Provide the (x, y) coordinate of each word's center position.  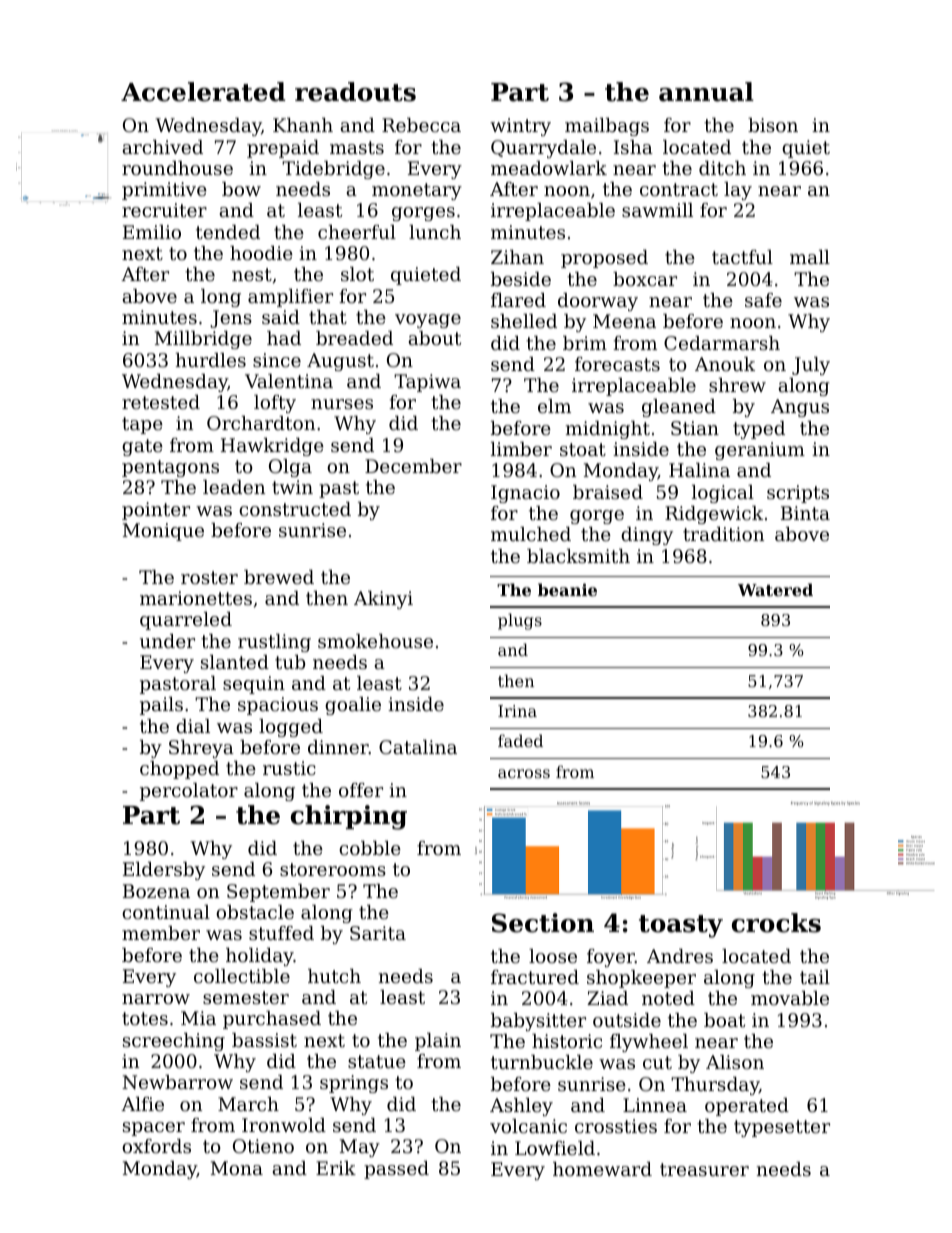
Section (543, 923)
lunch (435, 232)
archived (163, 147)
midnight (608, 430)
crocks (776, 923)
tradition (723, 534)
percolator (189, 792)
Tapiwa (427, 383)
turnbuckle (542, 1062)
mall (810, 257)
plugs (520, 621)
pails (161, 706)
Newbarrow (177, 1082)
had (284, 338)
